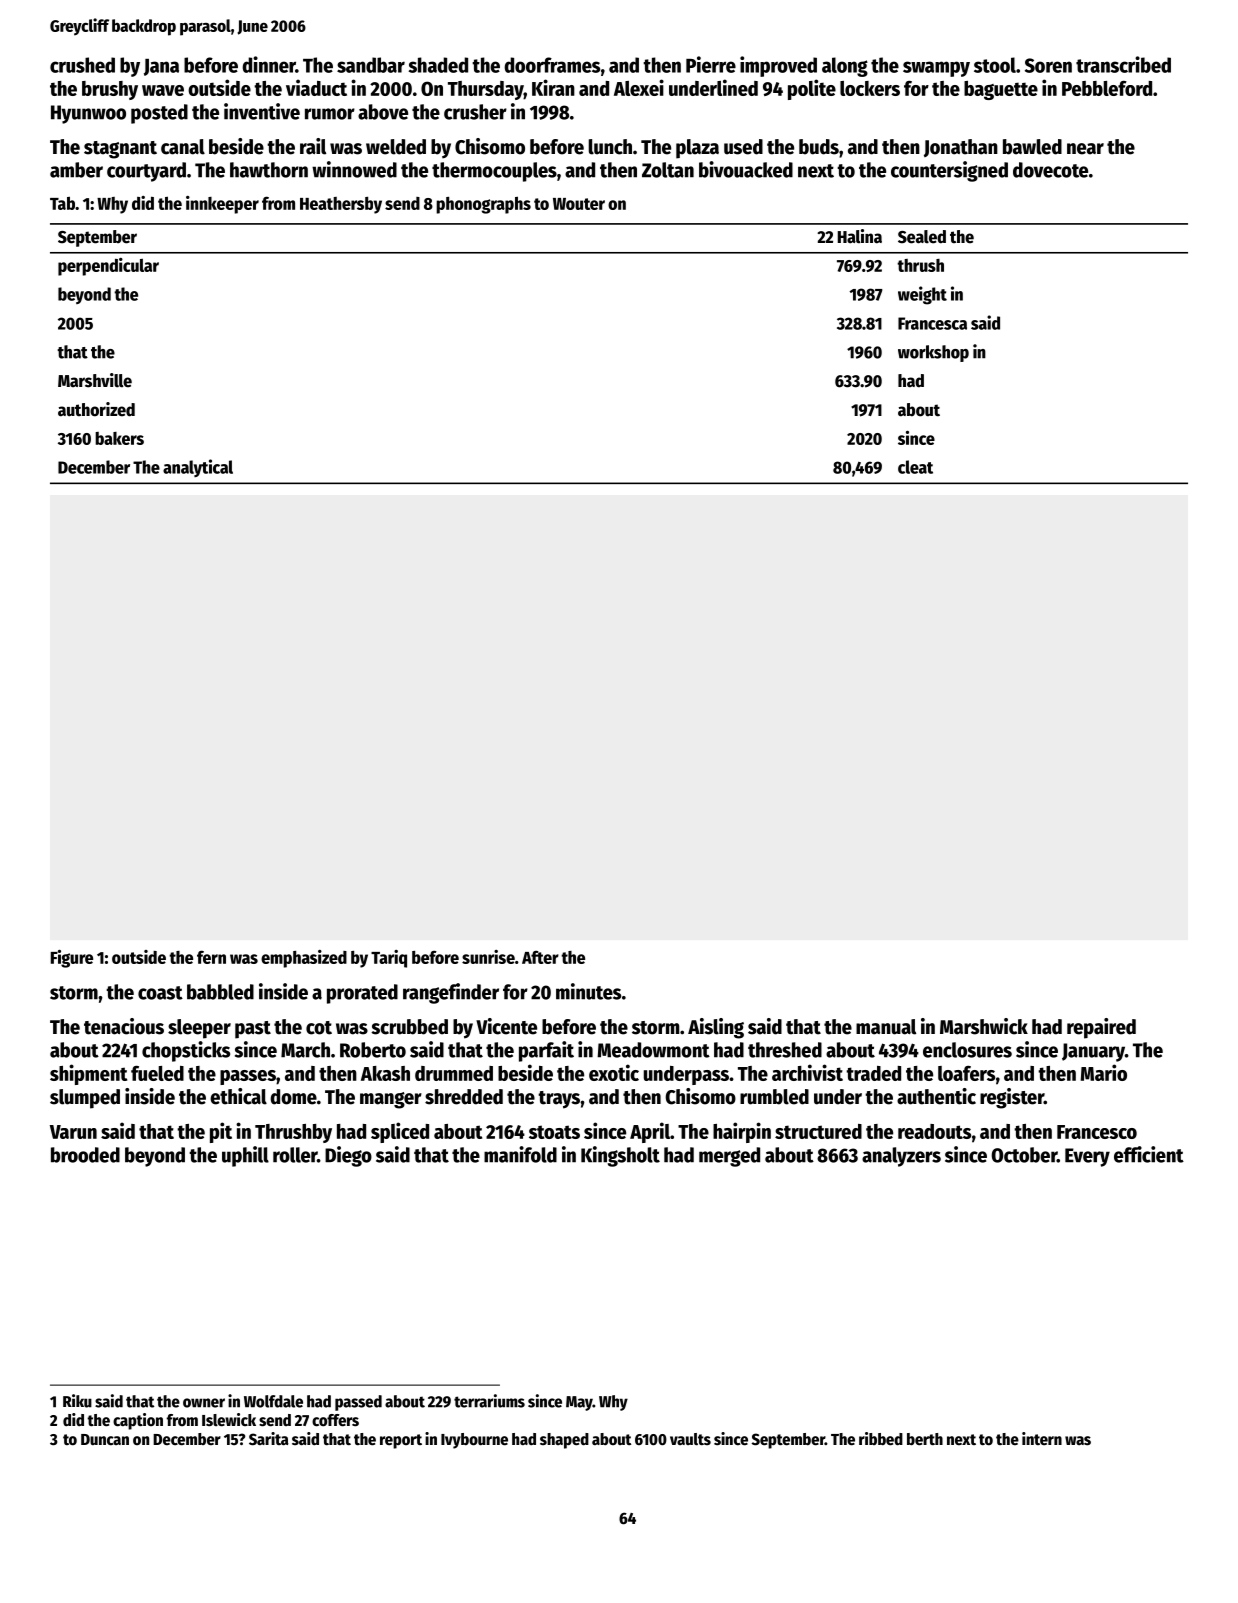 Image resolution: width=1238 pixels, height=1603 pixels. What do you see at coordinates (119, 438) in the screenshot?
I see `bakers` at bounding box center [119, 438].
